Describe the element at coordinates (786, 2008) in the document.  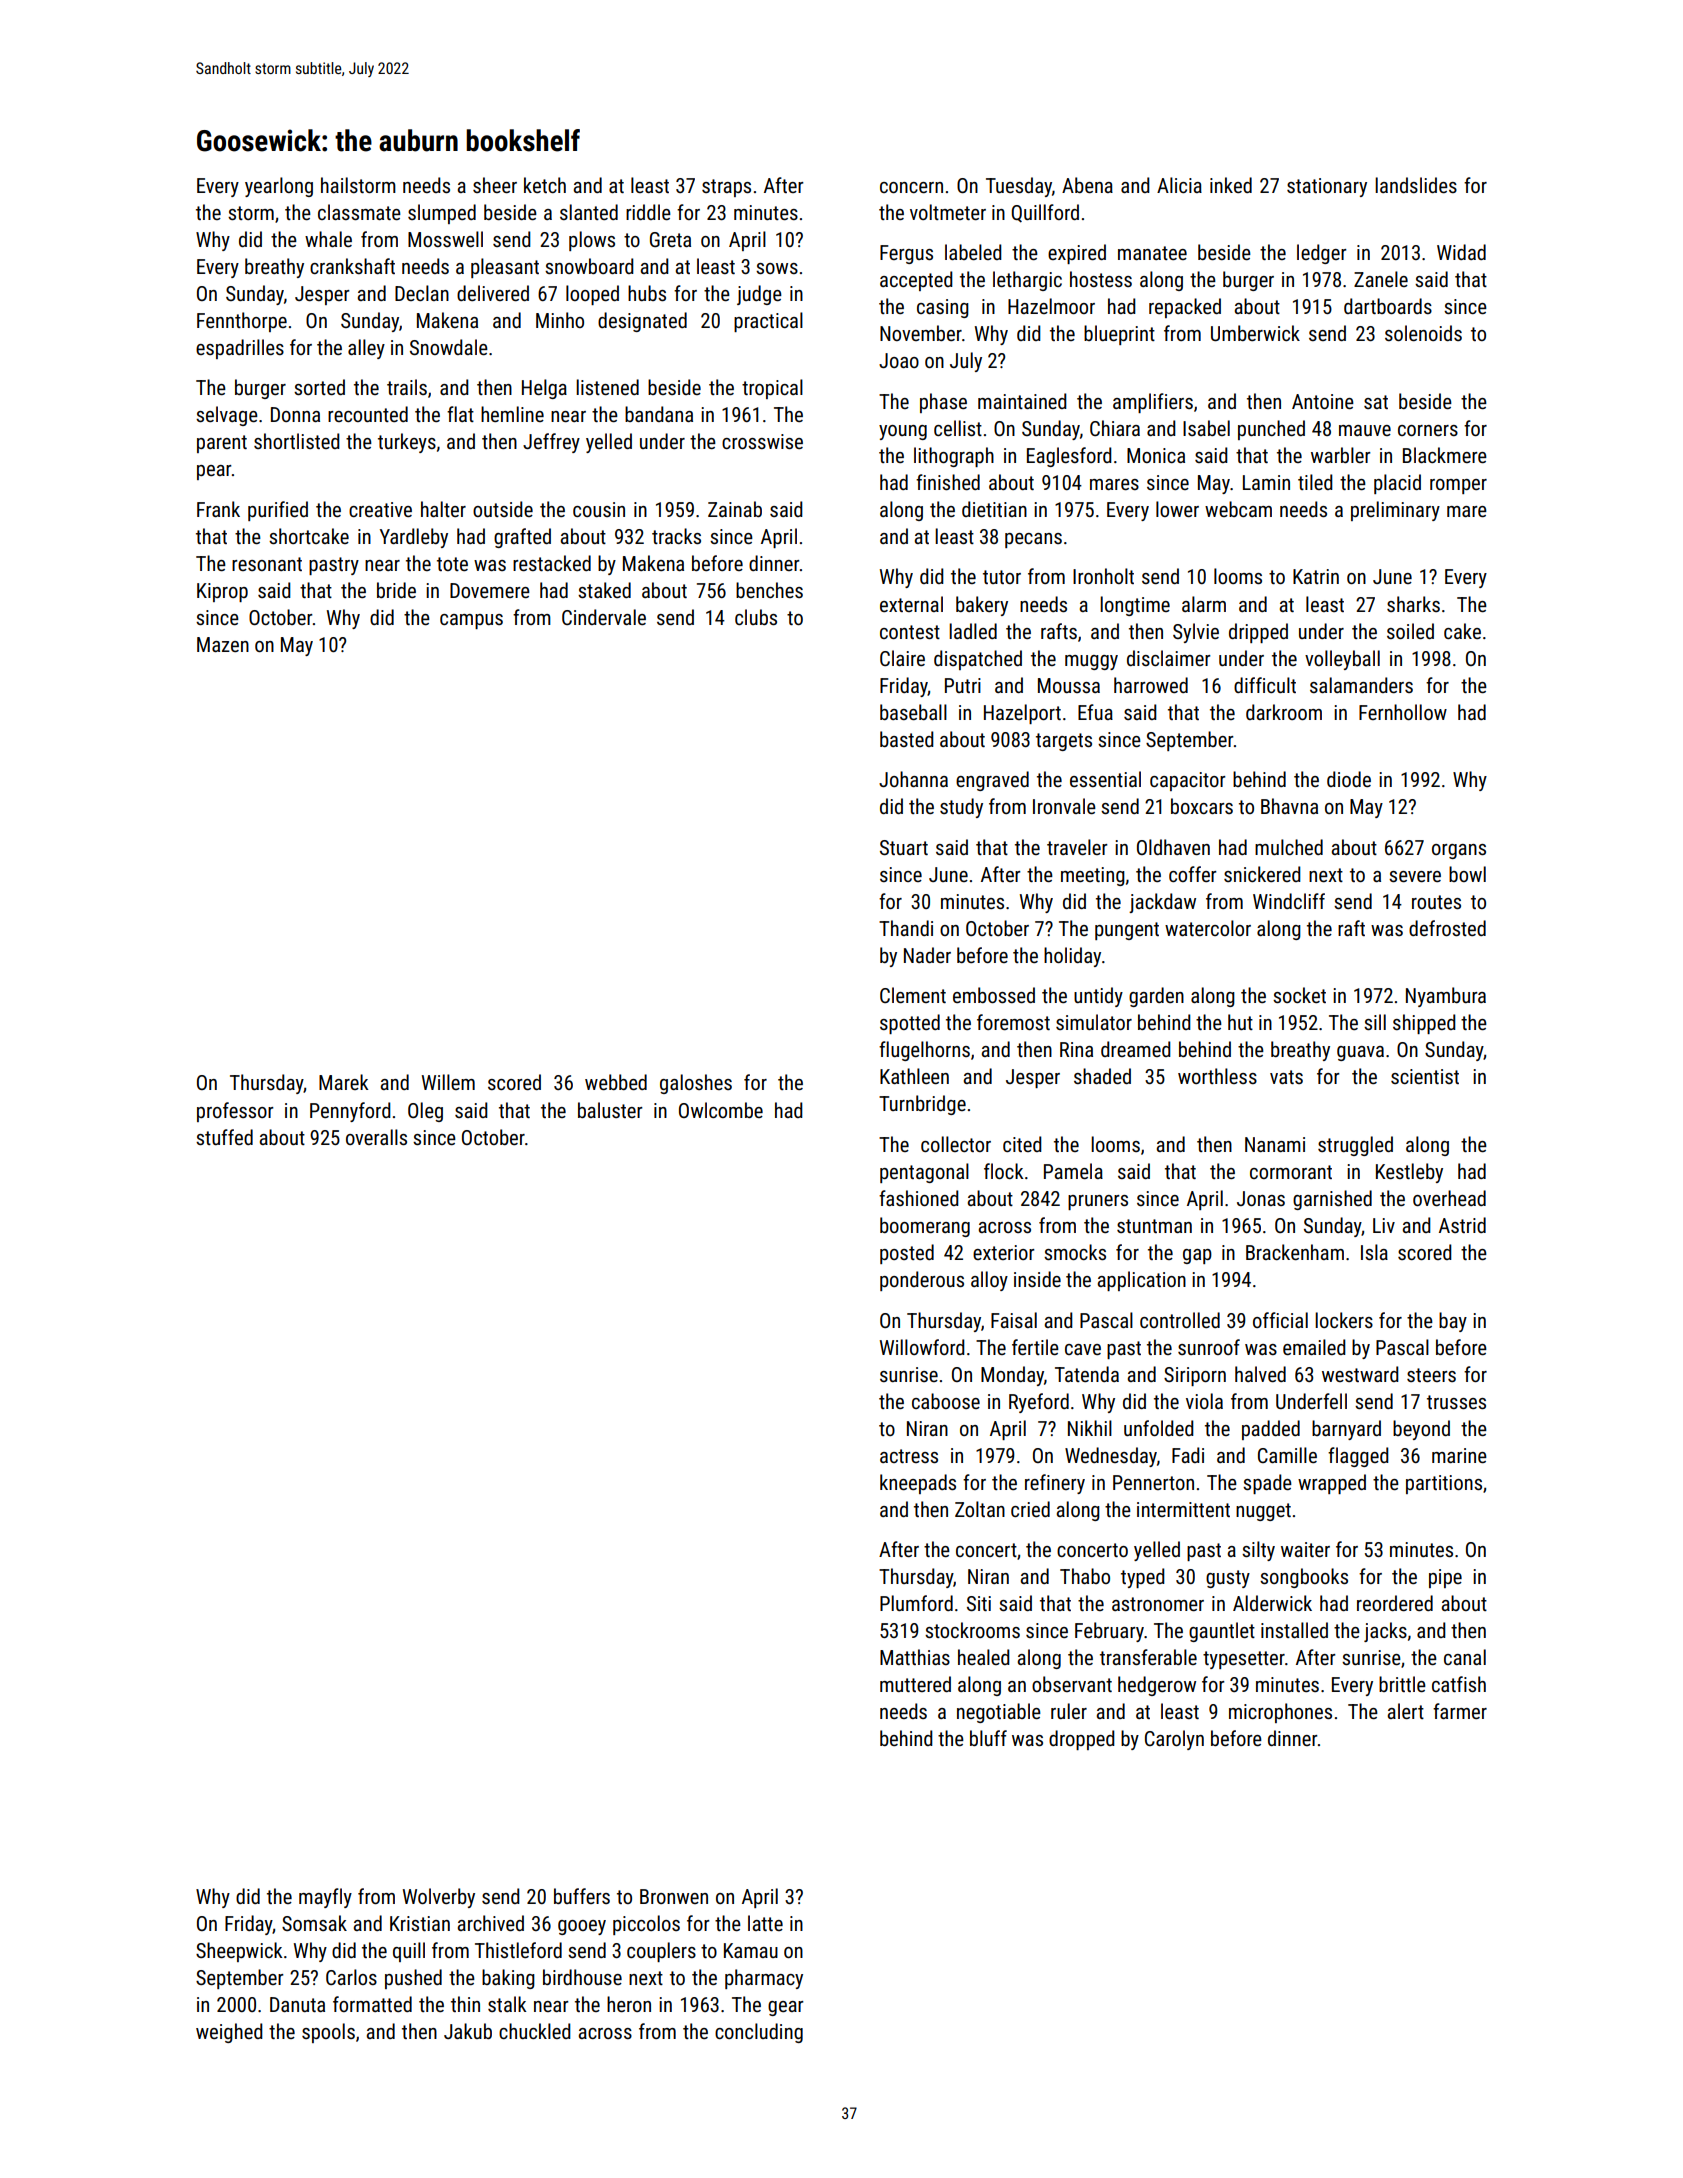
I see `gear` at that location.
